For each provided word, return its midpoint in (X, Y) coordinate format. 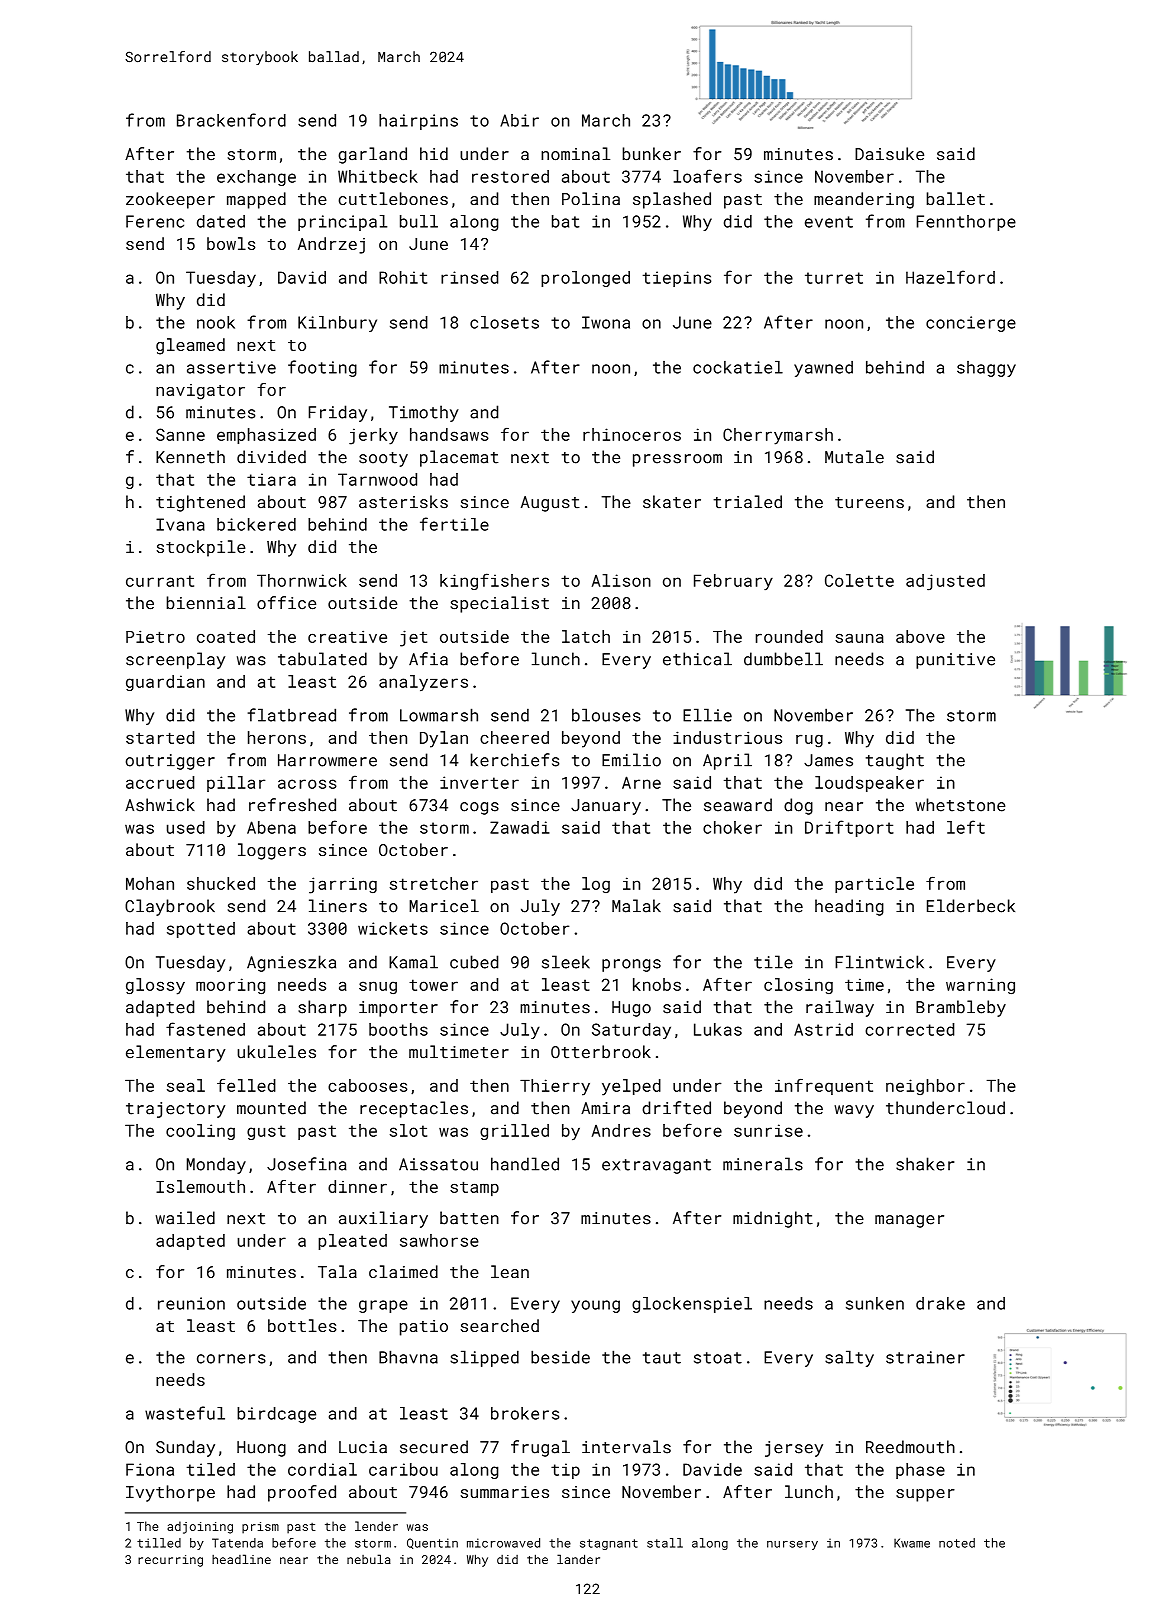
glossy (155, 986)
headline (241, 1559)
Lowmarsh (439, 715)
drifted (676, 1108)
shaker (925, 1164)
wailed (185, 1218)
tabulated (322, 659)
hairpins (418, 122)
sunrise (768, 1130)
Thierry (555, 1087)
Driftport (849, 828)
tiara (271, 479)
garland (372, 155)
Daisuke (889, 154)
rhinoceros (632, 434)
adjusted (945, 582)
